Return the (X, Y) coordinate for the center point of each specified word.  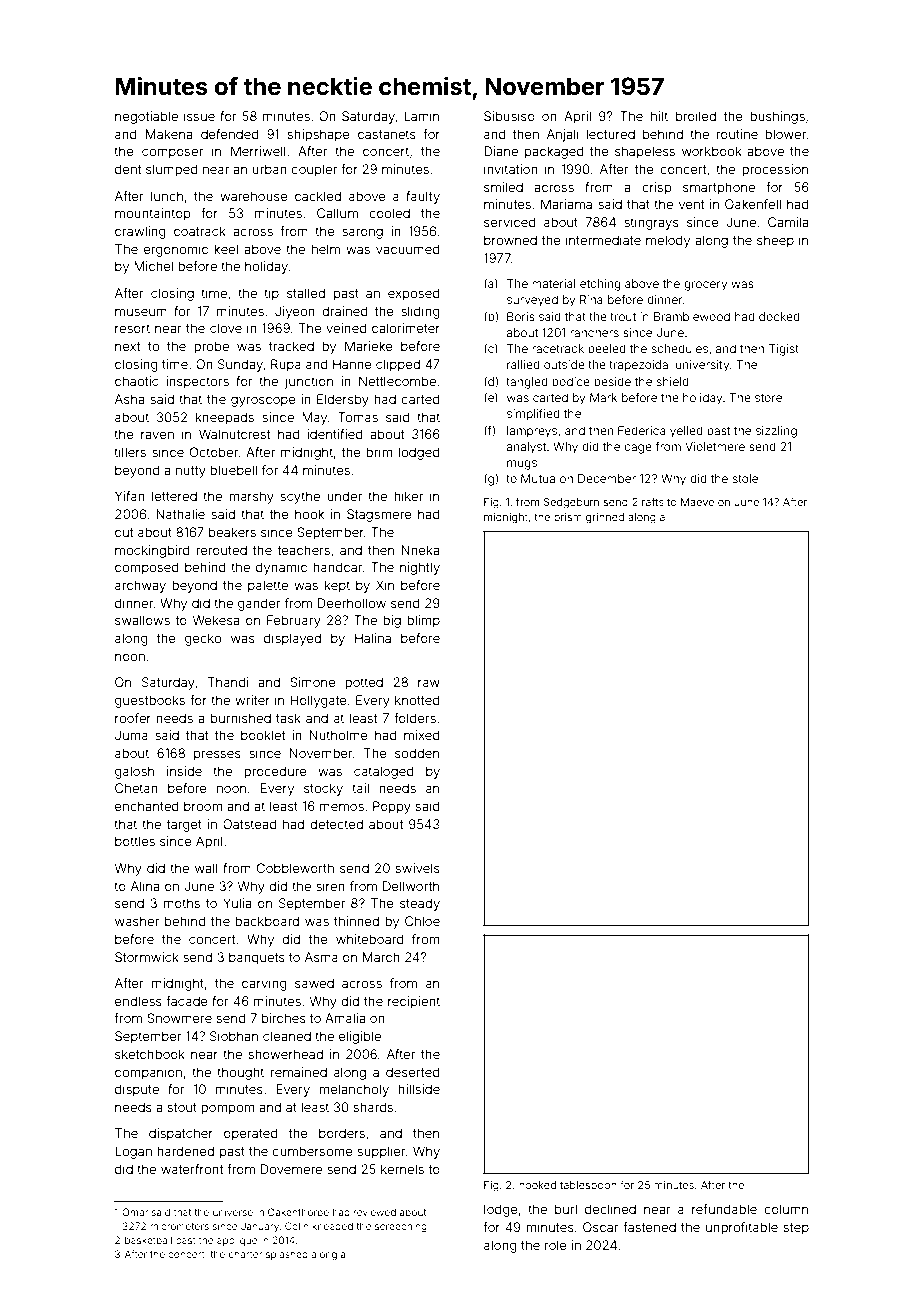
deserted (413, 1072)
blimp (423, 621)
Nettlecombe (397, 381)
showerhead (286, 1054)
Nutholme (339, 735)
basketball (148, 1240)
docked (779, 316)
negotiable (146, 117)
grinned (605, 518)
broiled (696, 116)
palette (268, 586)
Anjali (563, 135)
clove (226, 328)
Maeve (697, 502)
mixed (422, 735)
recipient (414, 1002)
